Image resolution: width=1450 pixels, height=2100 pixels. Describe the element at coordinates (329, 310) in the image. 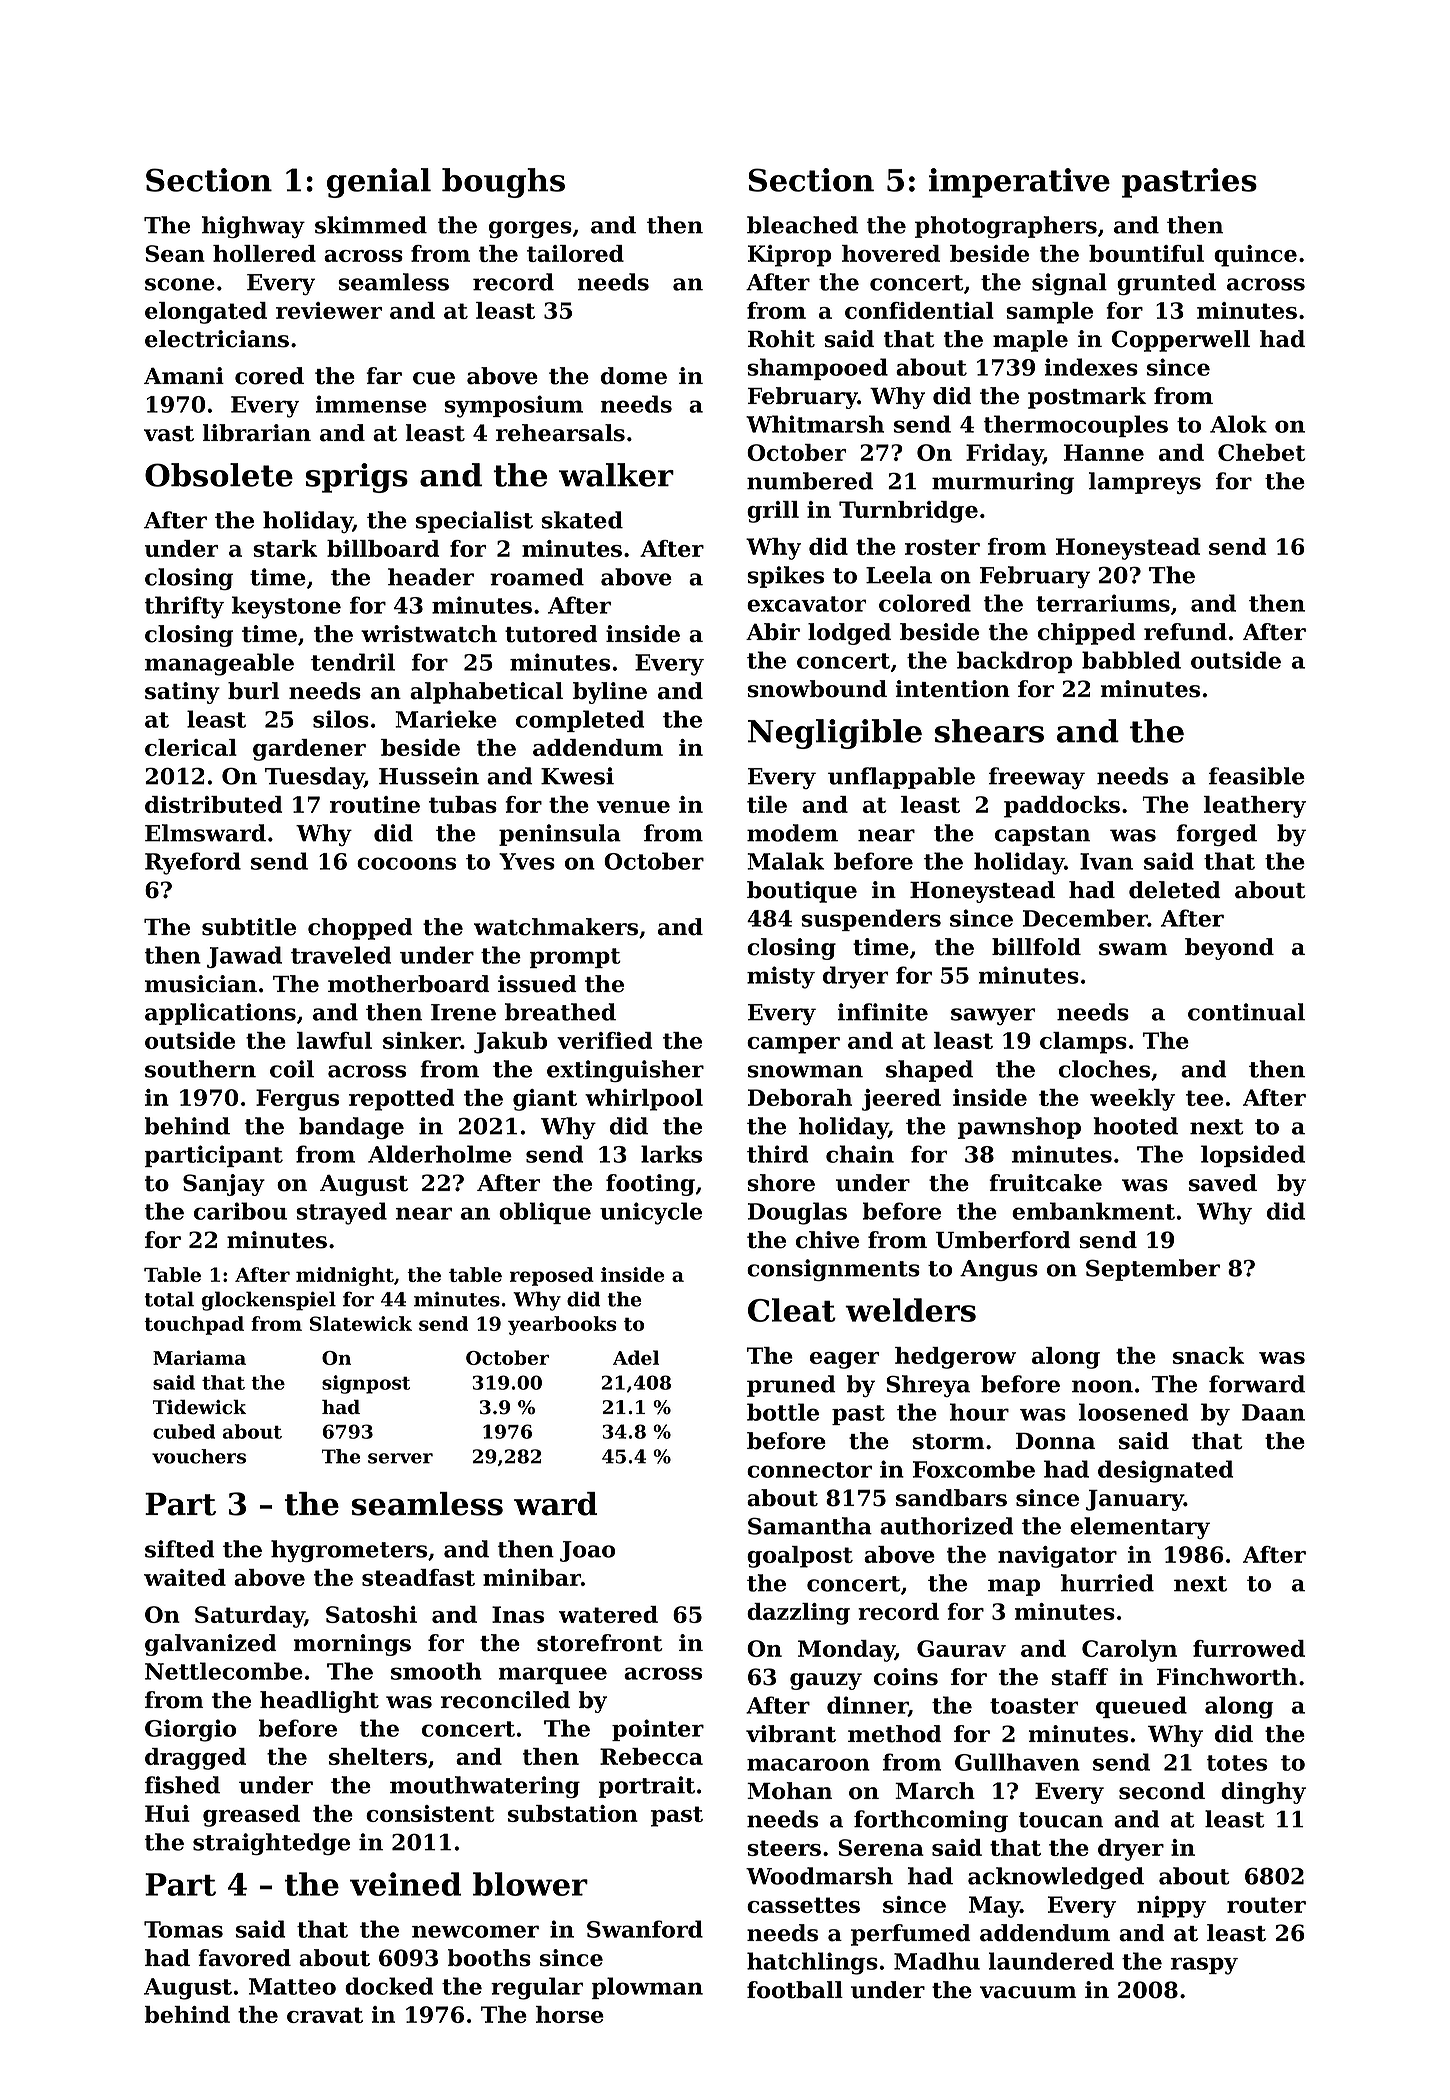

I see `reviewer` at that location.
